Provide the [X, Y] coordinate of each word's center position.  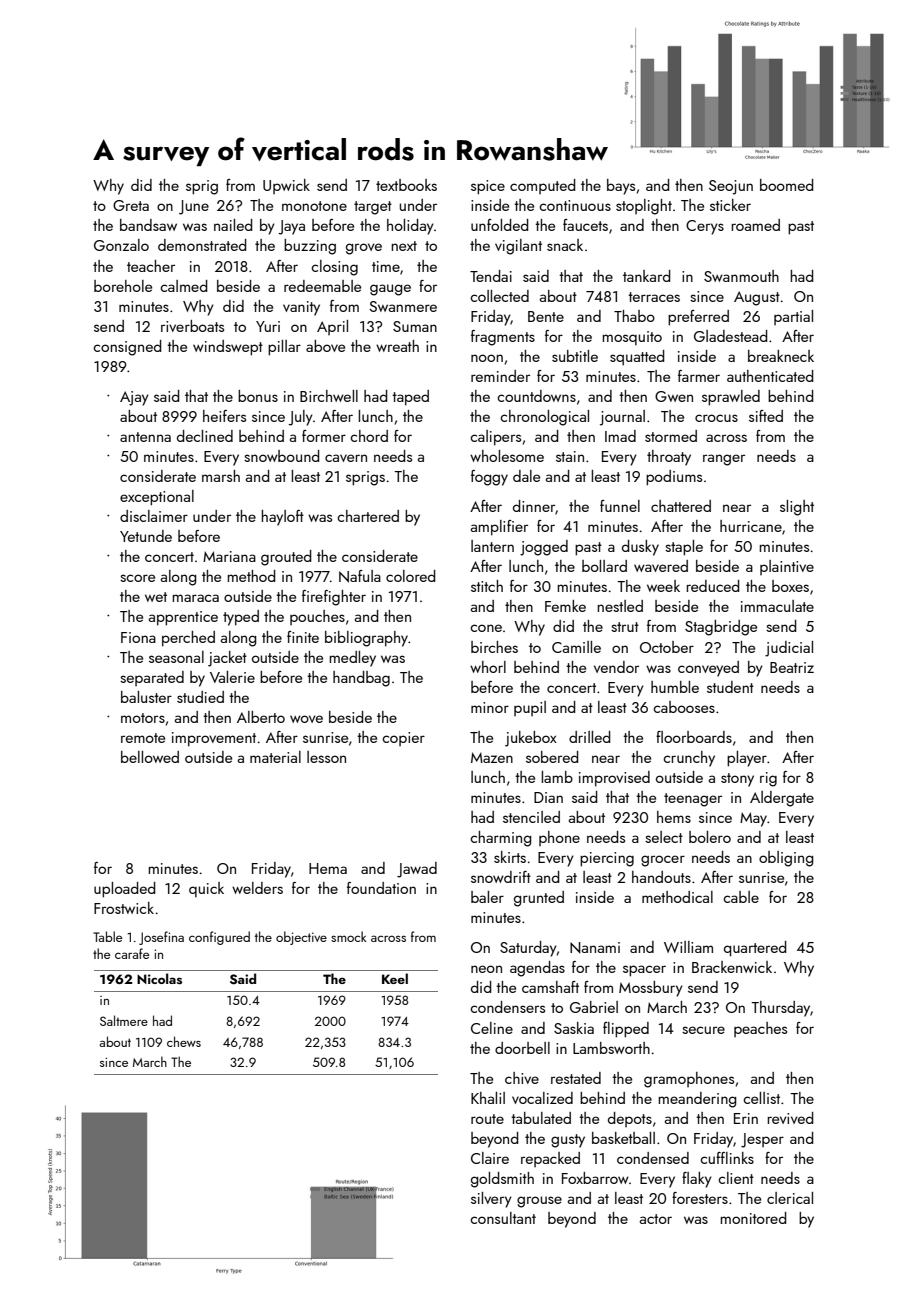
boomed [787, 185]
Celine [492, 1028]
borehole [123, 286]
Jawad [417, 870]
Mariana [229, 556]
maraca [195, 598]
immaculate [777, 606]
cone [486, 628]
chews [184, 1041]
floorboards [694, 737]
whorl [488, 667]
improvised [614, 779]
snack [565, 245]
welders [257, 888]
